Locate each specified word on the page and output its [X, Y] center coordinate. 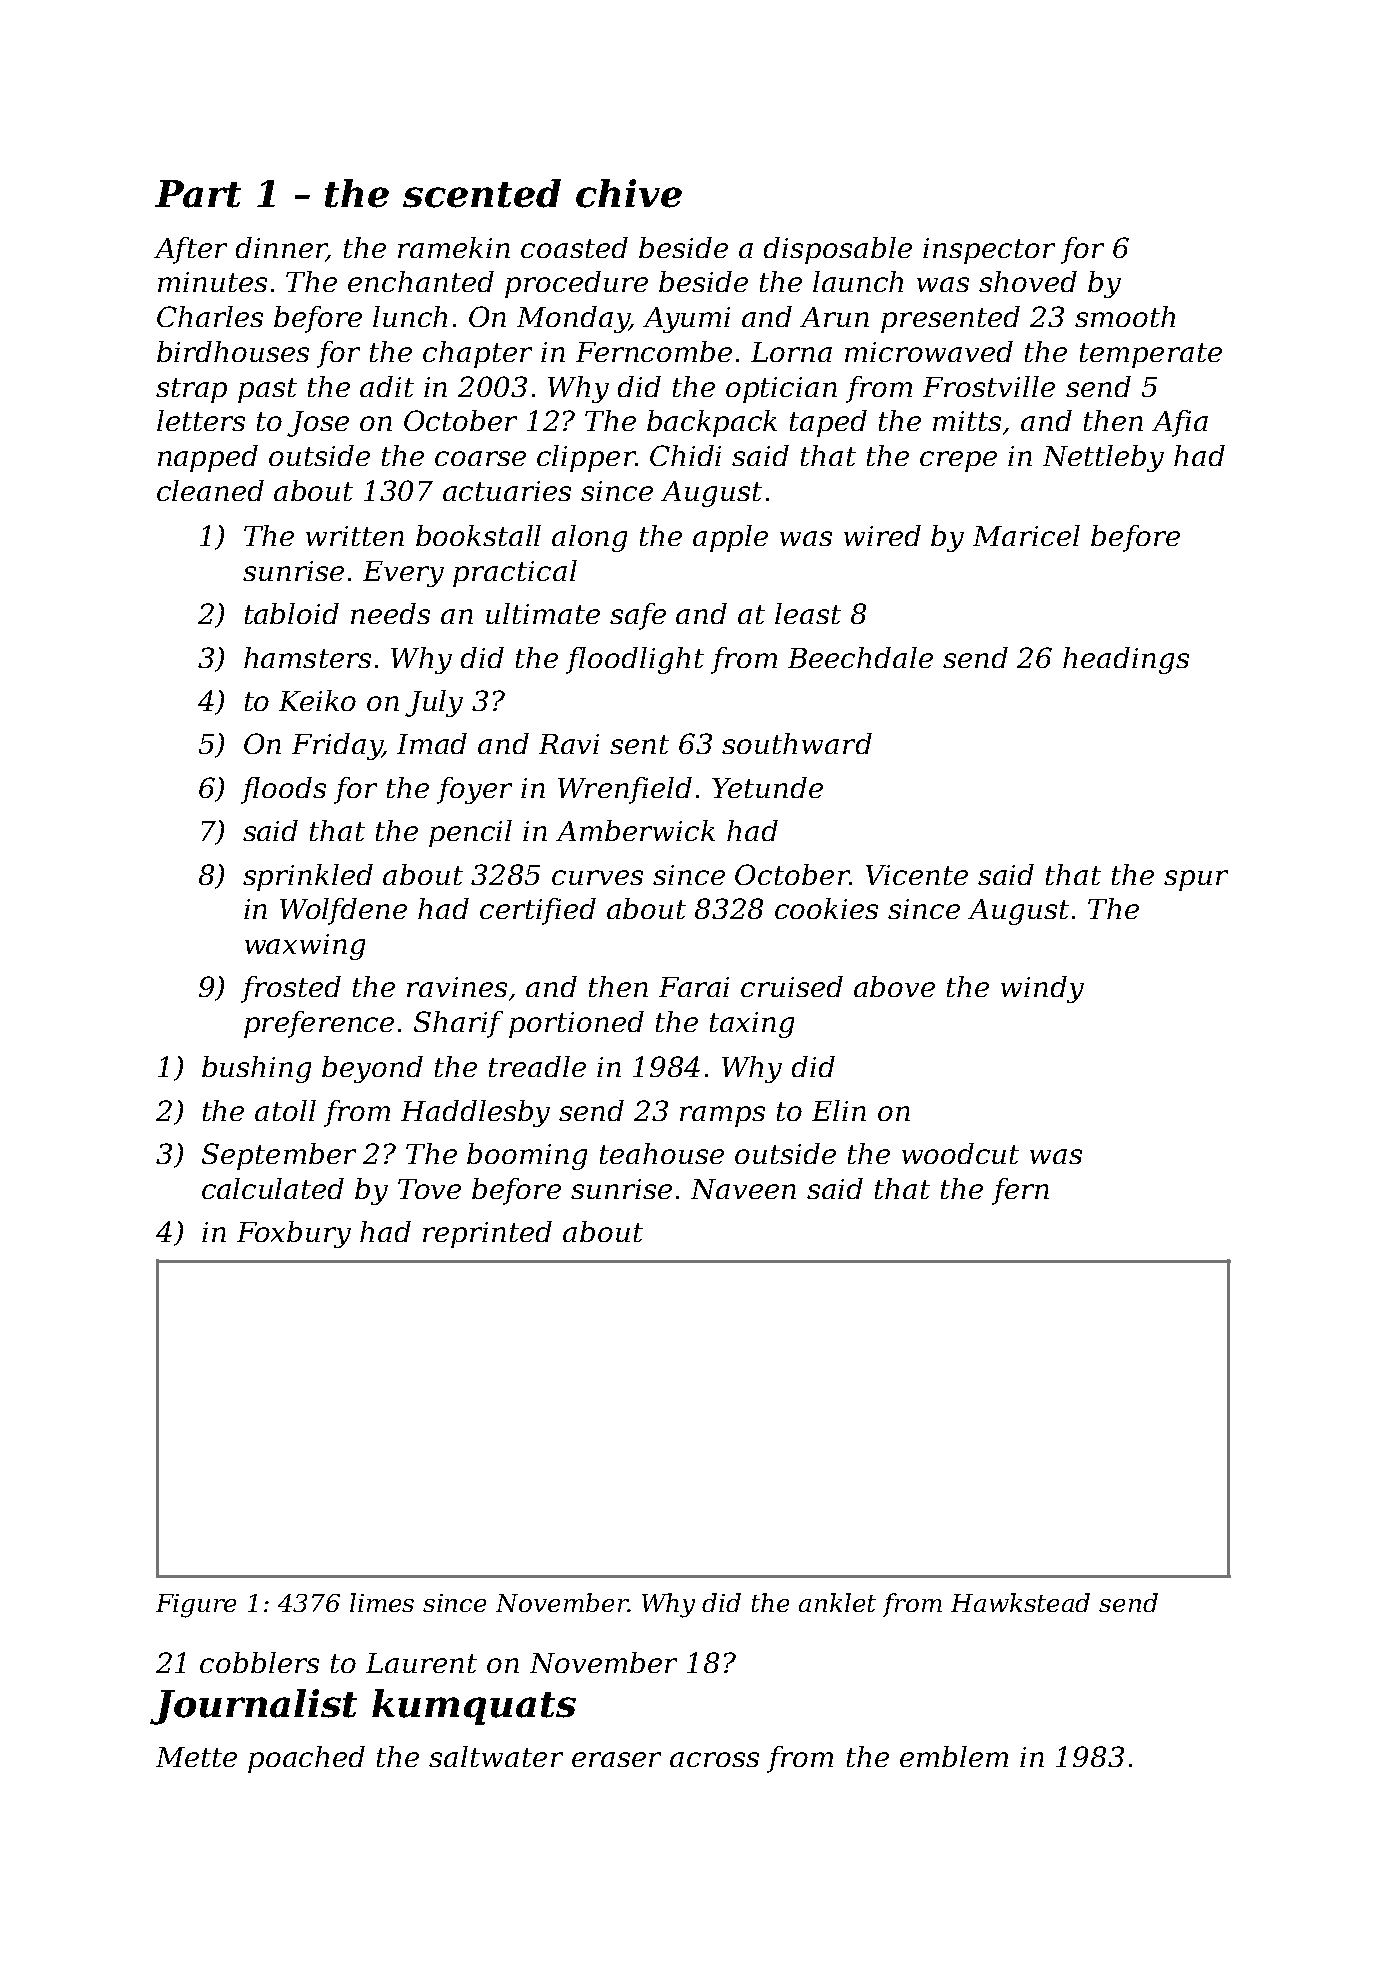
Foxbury [294, 1234]
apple [730, 538]
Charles [210, 316]
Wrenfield [625, 790]
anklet [837, 1602]
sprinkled [308, 877]
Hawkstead [1020, 1602]
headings [1126, 660]
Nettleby [1103, 458]
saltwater [496, 1756]
